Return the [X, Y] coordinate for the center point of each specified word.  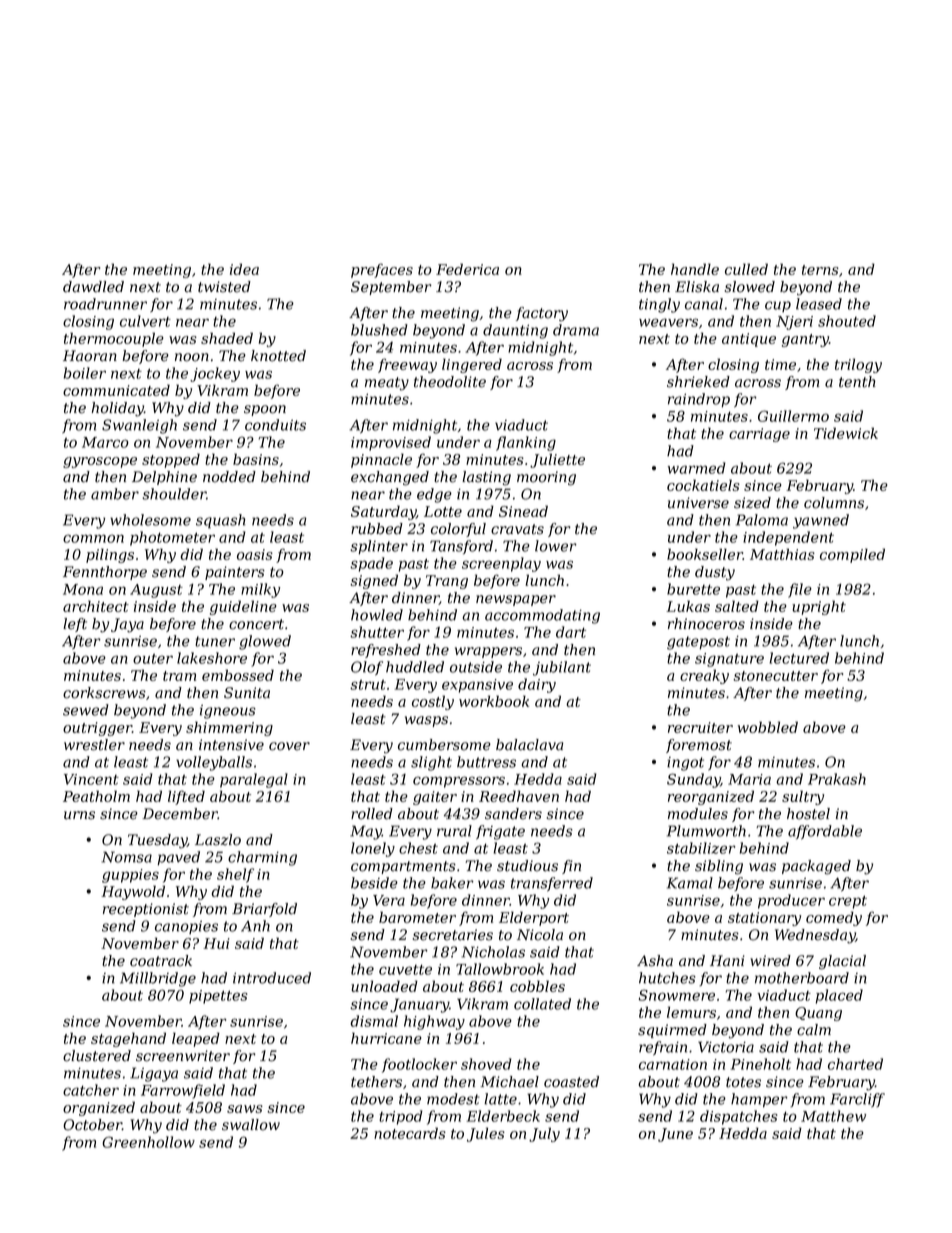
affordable [825, 832]
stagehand [128, 1039]
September [391, 288]
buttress [486, 762]
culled [746, 269]
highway [434, 1022]
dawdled [93, 287]
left [75, 625]
